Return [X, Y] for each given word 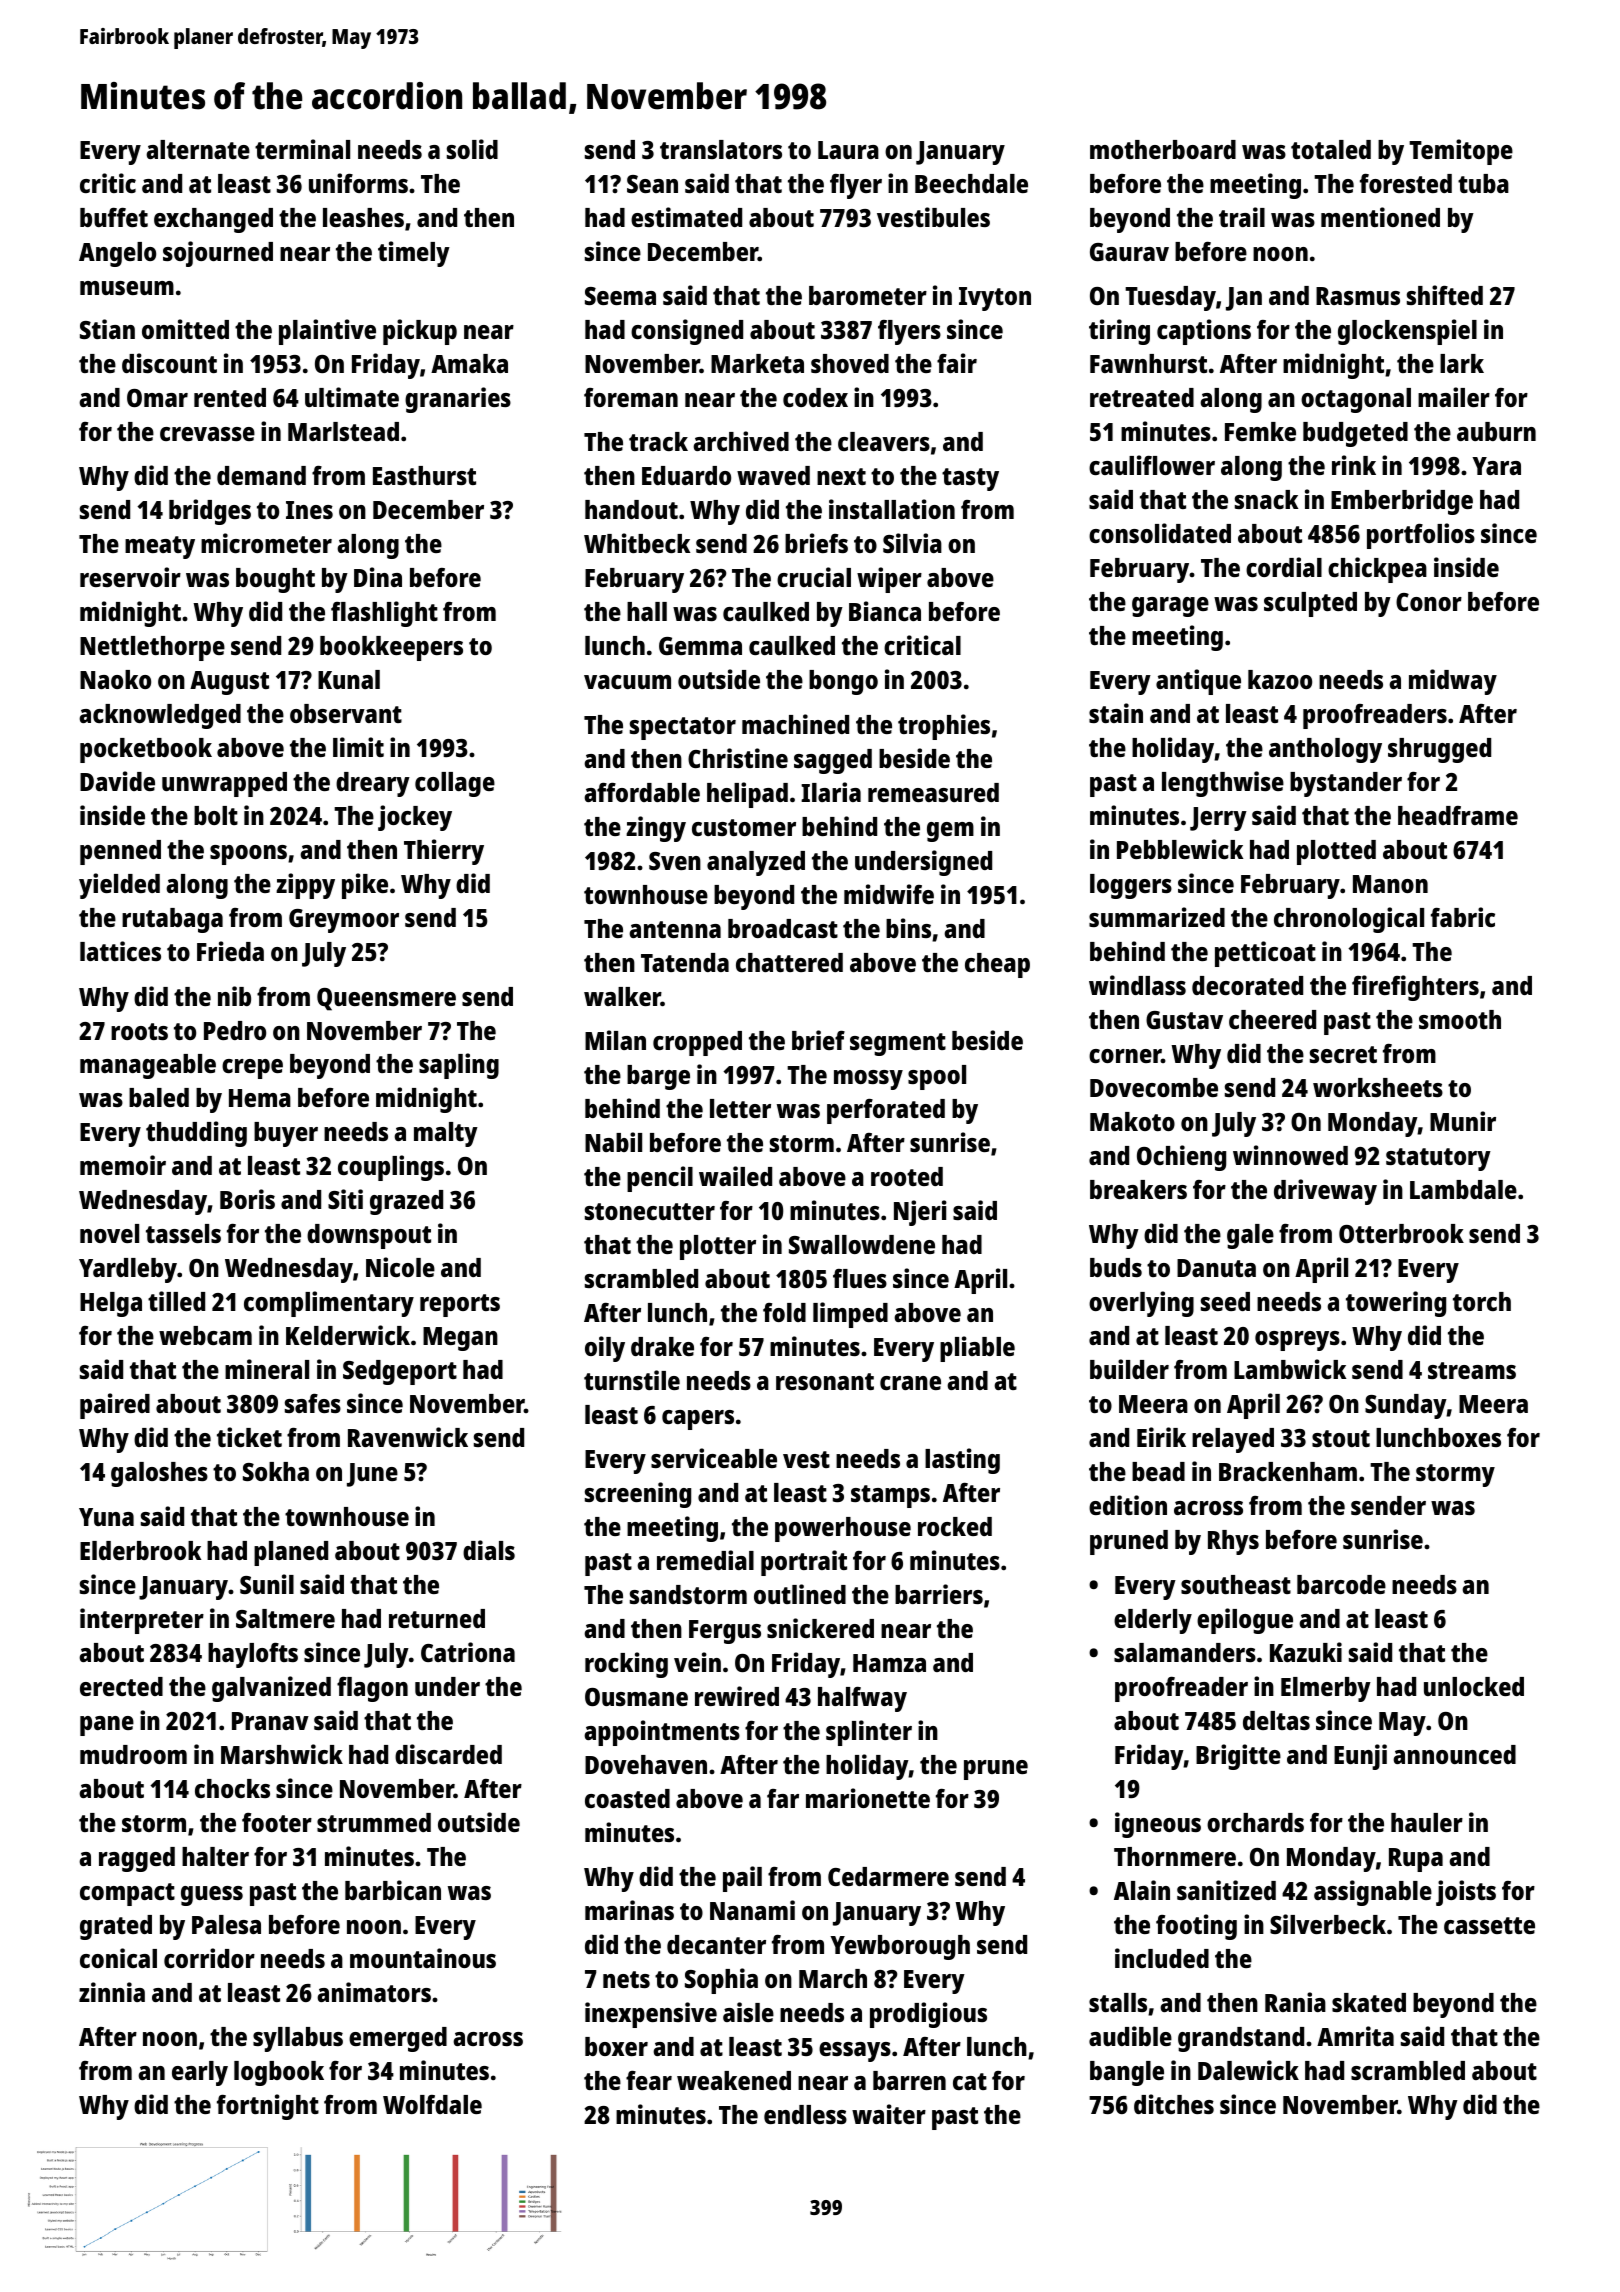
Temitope [1461, 152]
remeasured [933, 792]
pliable [977, 1349]
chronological [1349, 920]
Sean [652, 184]
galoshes [159, 1474]
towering [1396, 1304]
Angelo [117, 254]
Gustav [1184, 1020]
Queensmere [386, 999]
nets [626, 1979]
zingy [656, 829]
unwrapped [224, 784]
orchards [1255, 1822]
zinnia [112, 1992]
